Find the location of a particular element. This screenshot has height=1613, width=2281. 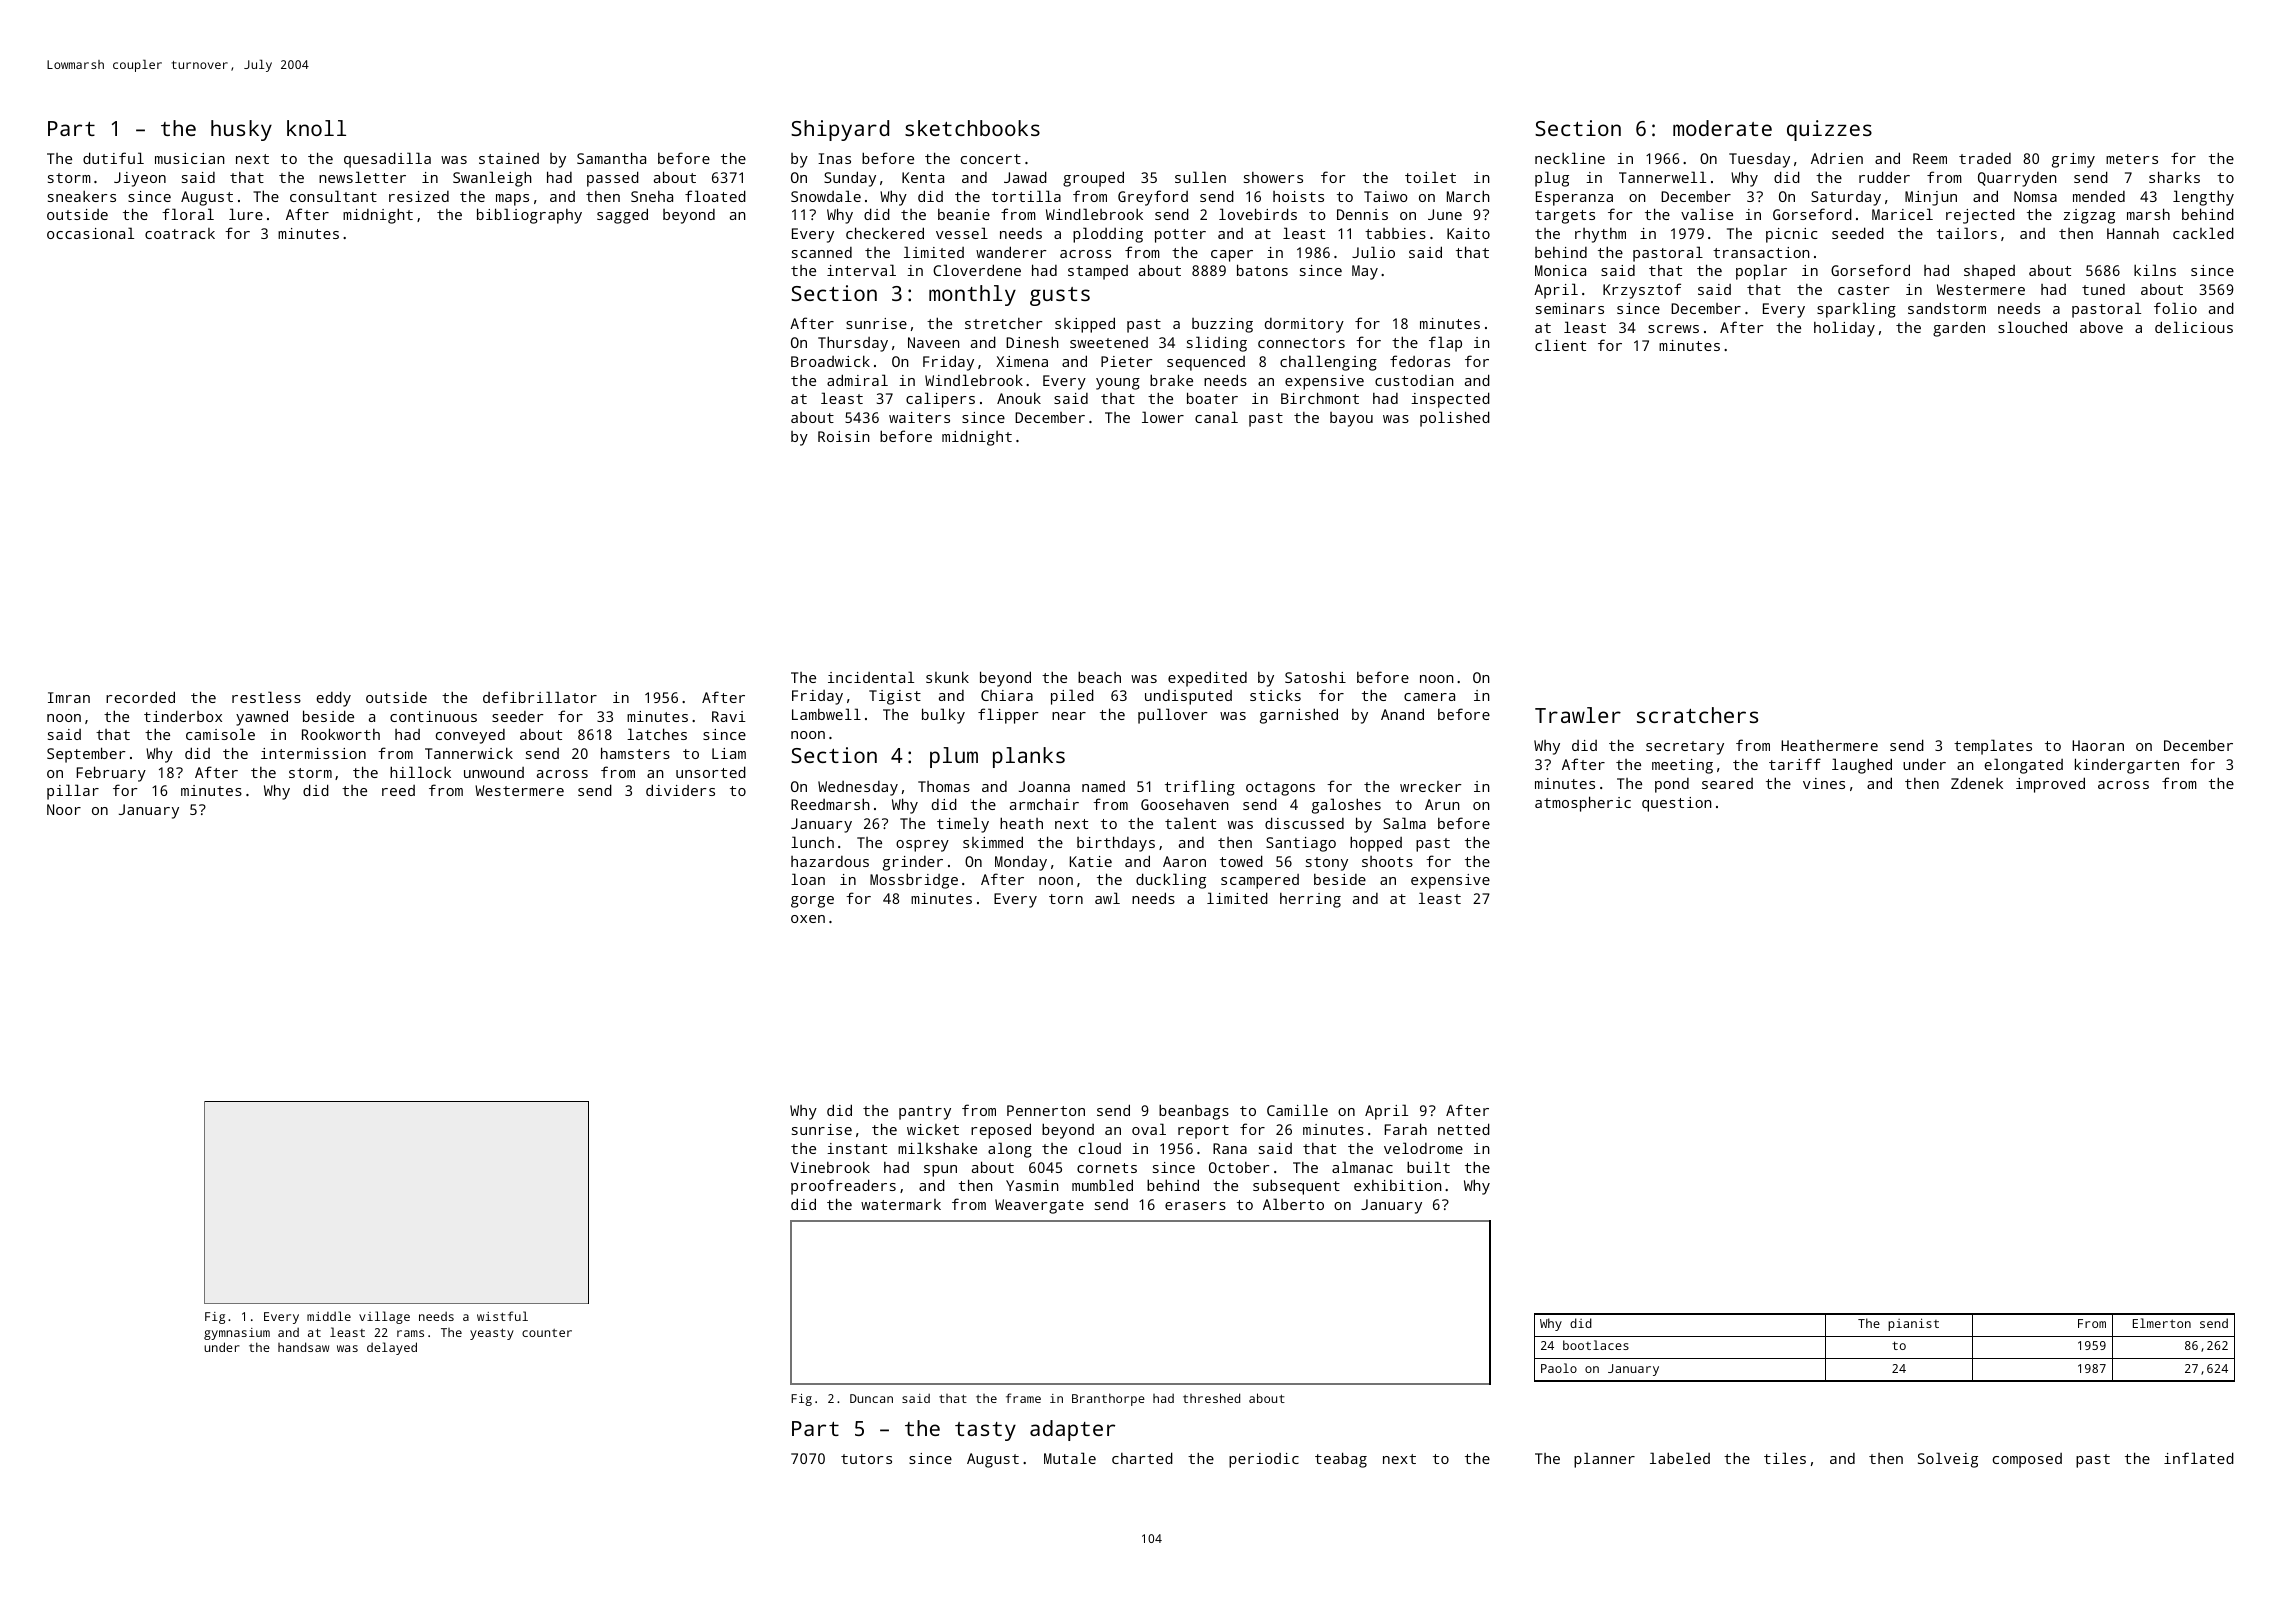

Haoran is located at coordinates (2098, 745).
